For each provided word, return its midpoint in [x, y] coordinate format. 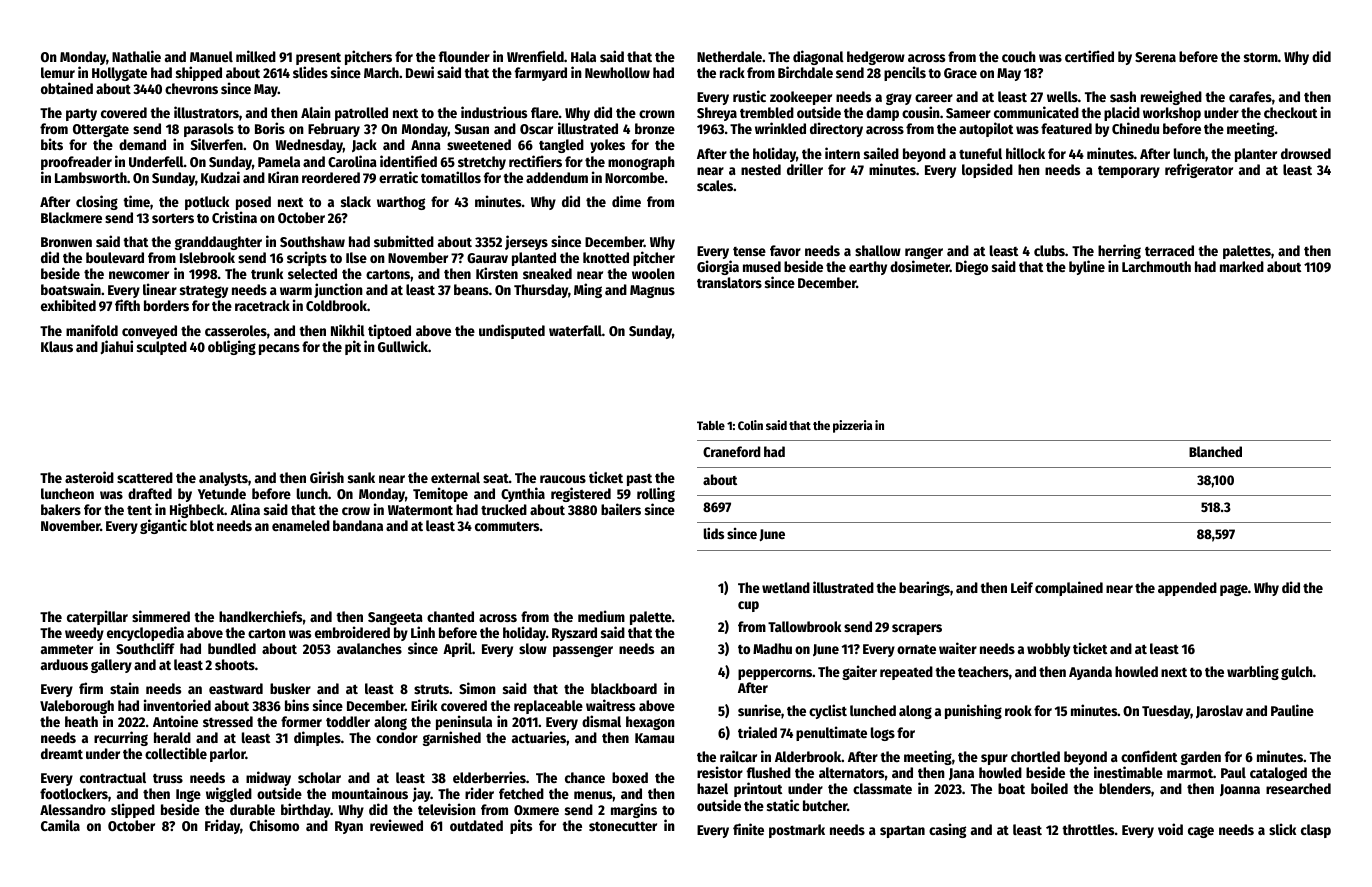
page [1234, 590]
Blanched [1215, 451]
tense [749, 251]
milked [256, 56]
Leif [1022, 587]
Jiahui [117, 347]
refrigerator [1199, 170]
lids [714, 533]
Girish [327, 477]
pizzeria [852, 426]
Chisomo [274, 825]
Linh [423, 632]
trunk [267, 273]
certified [1089, 56]
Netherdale [729, 56]
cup [748, 606]
